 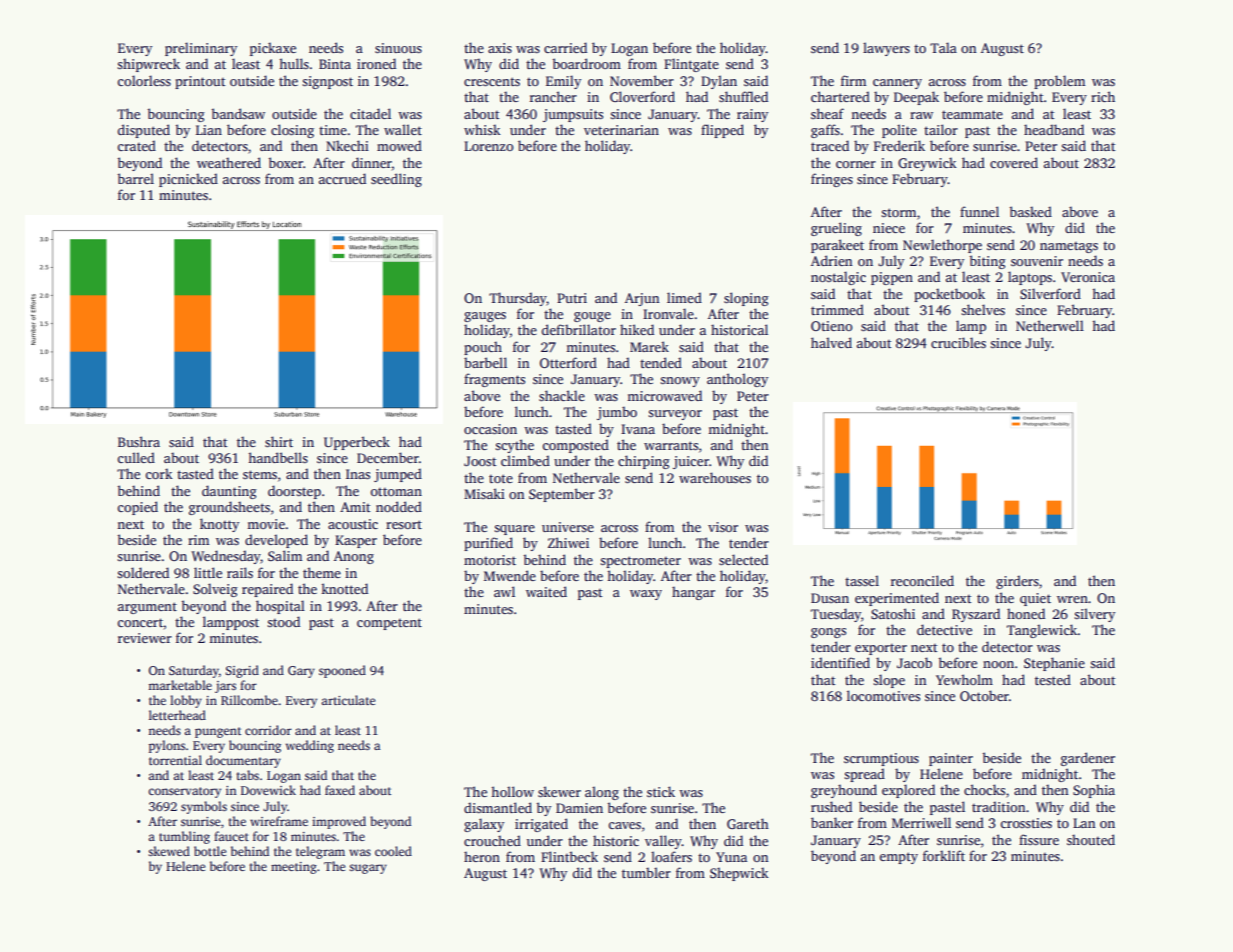 What do you see at coordinates (943, 47) in the screenshot?
I see `Tala` at bounding box center [943, 47].
